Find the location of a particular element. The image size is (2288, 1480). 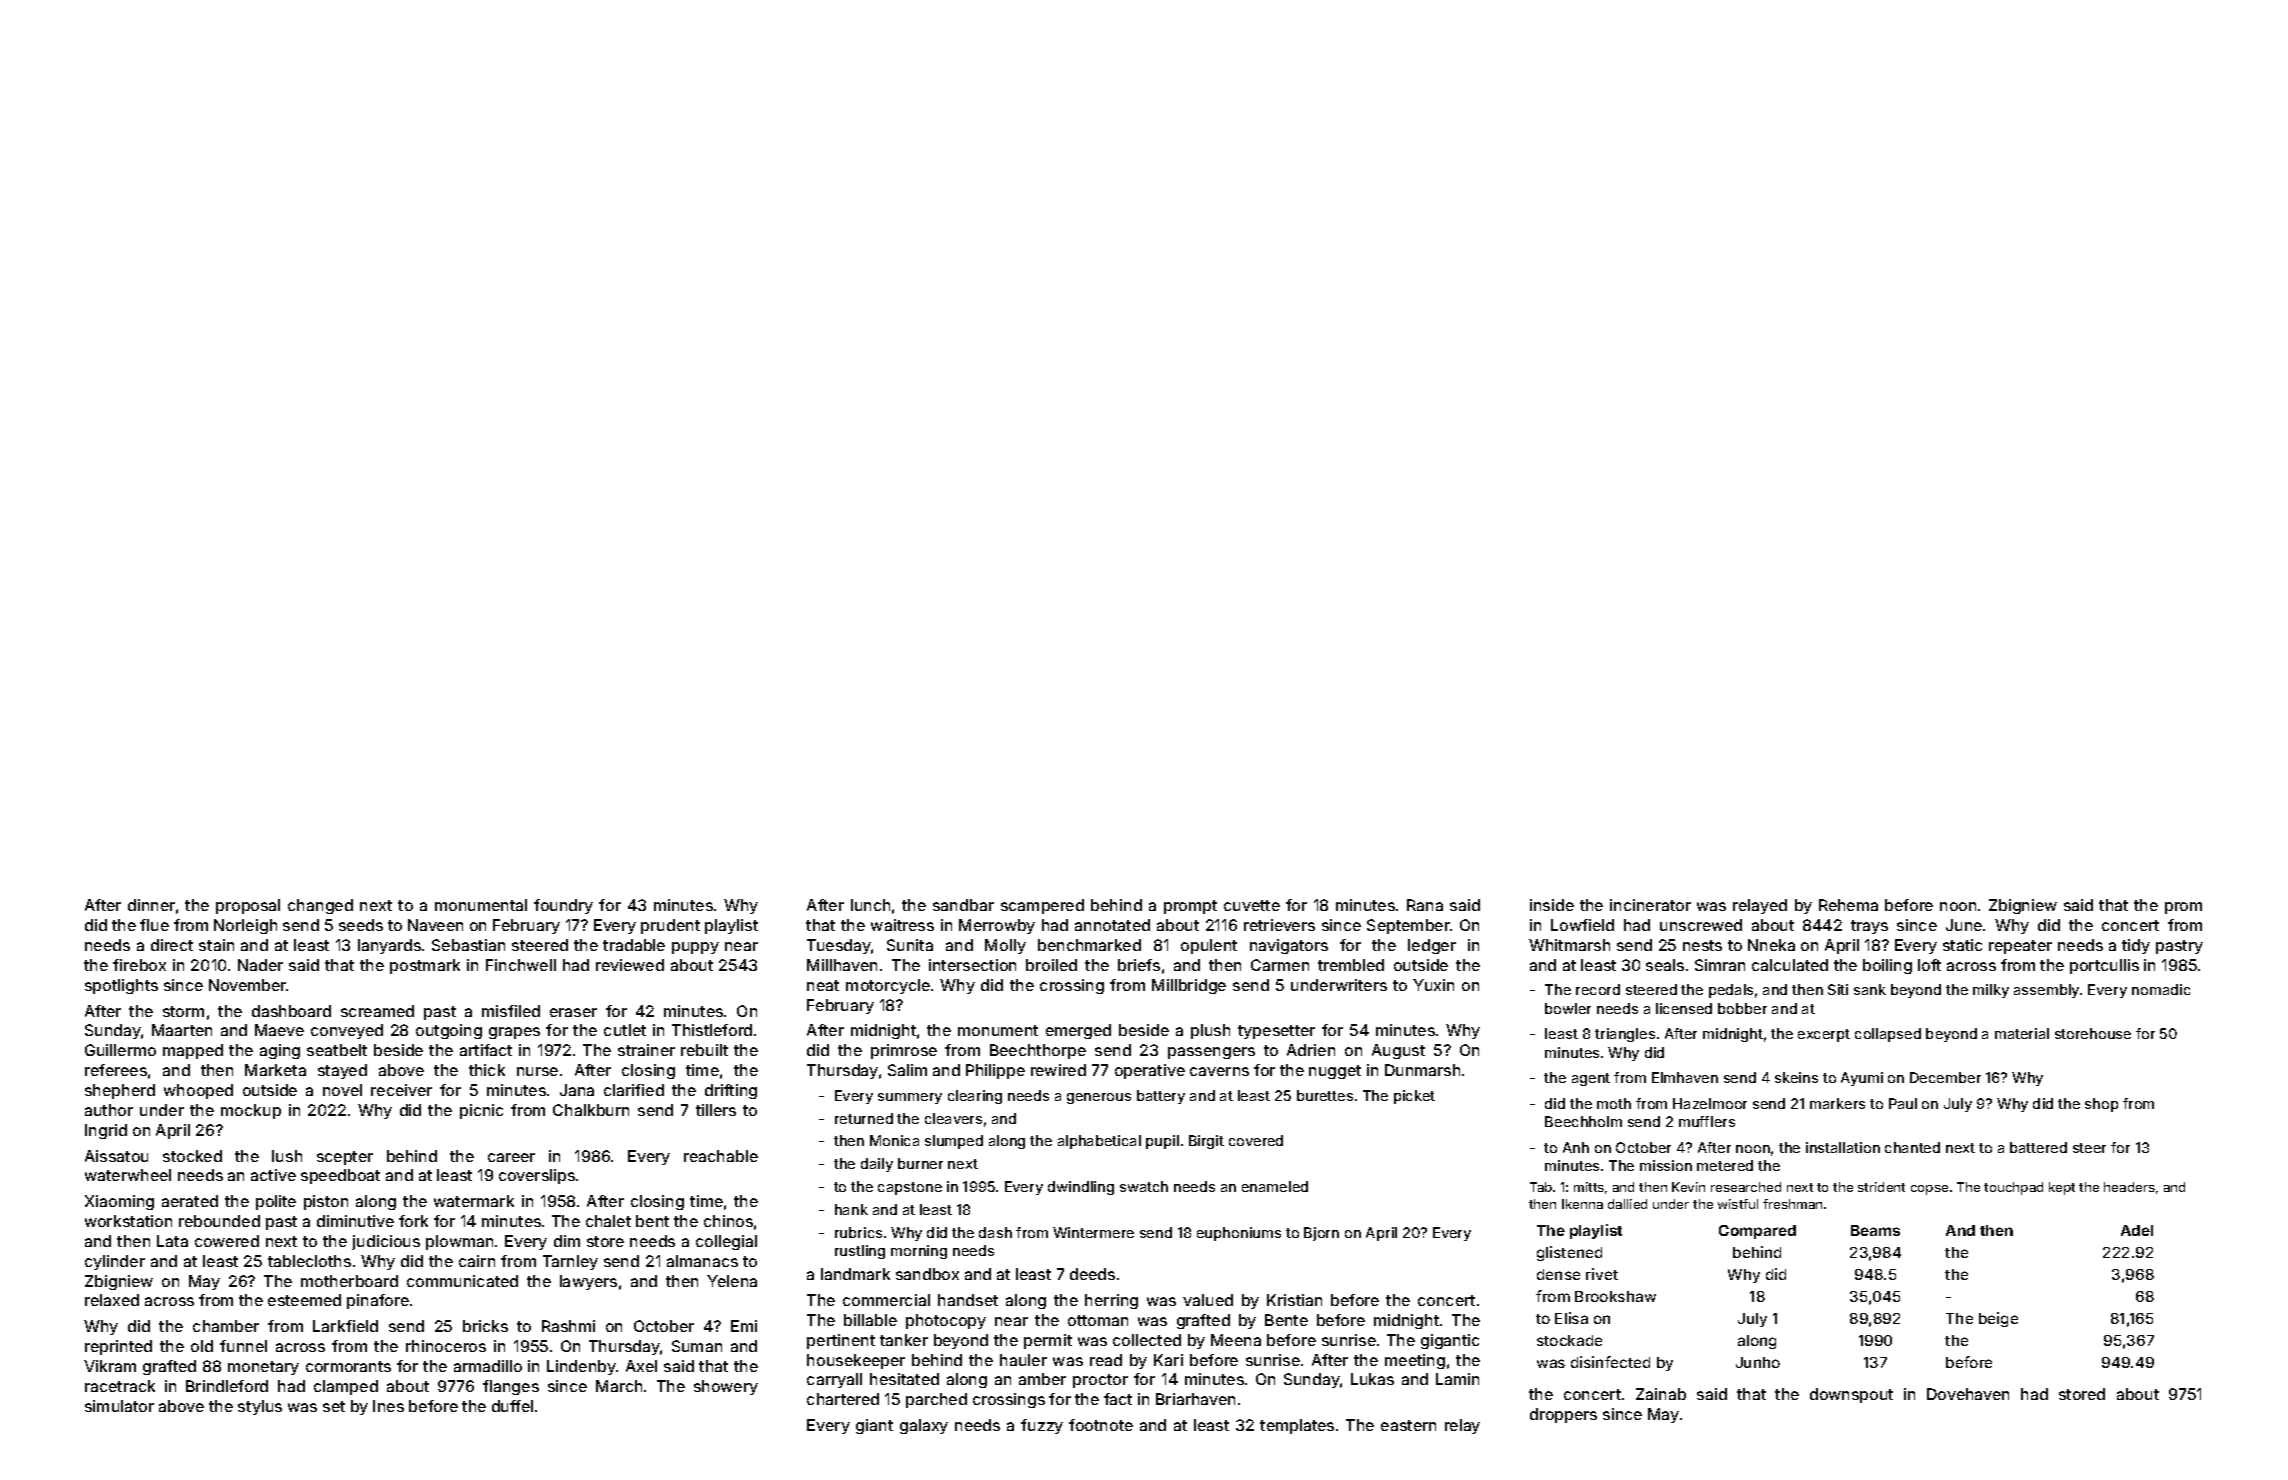

motorcycle is located at coordinates (888, 986).
